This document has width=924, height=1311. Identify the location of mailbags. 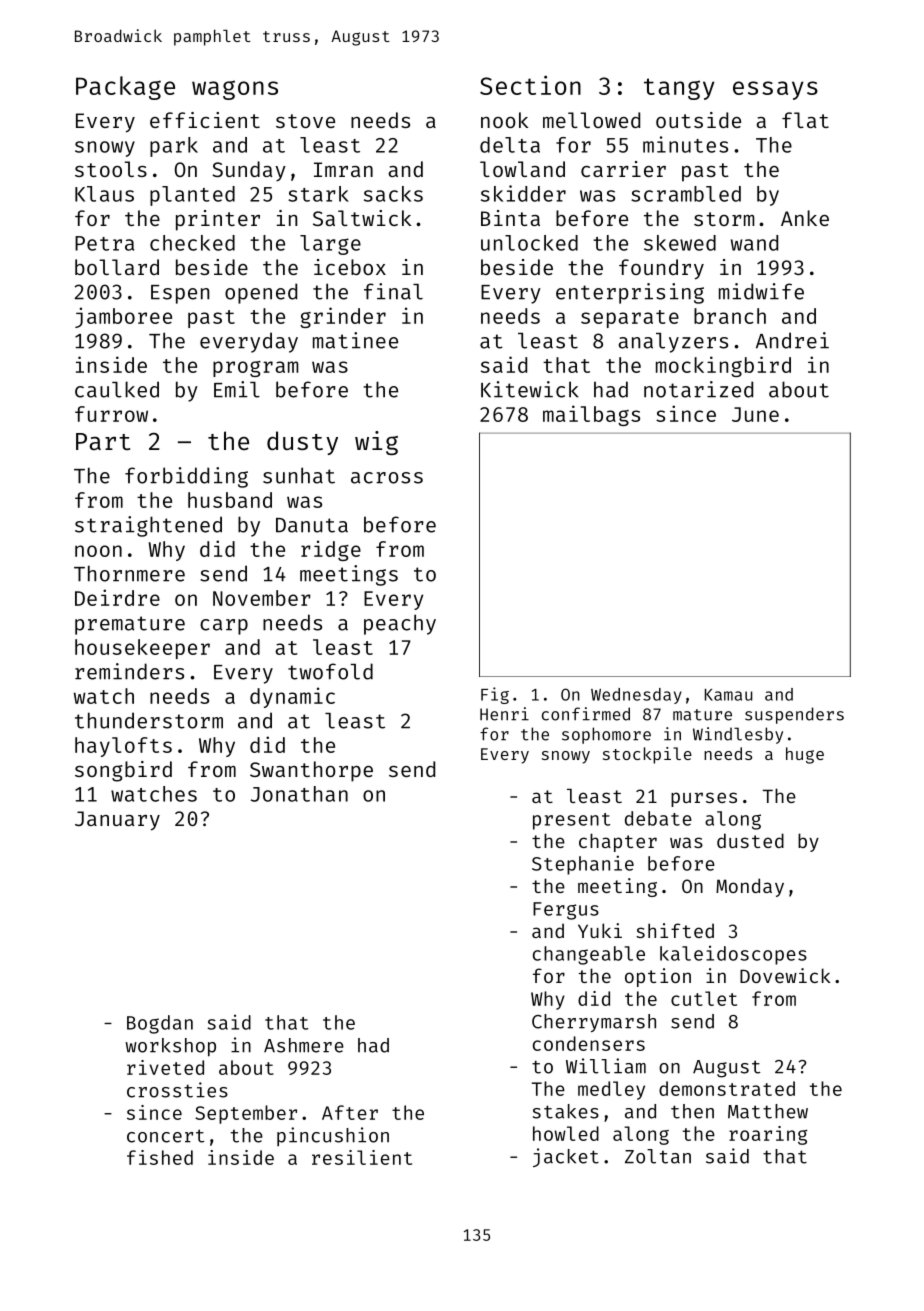
(591, 415).
